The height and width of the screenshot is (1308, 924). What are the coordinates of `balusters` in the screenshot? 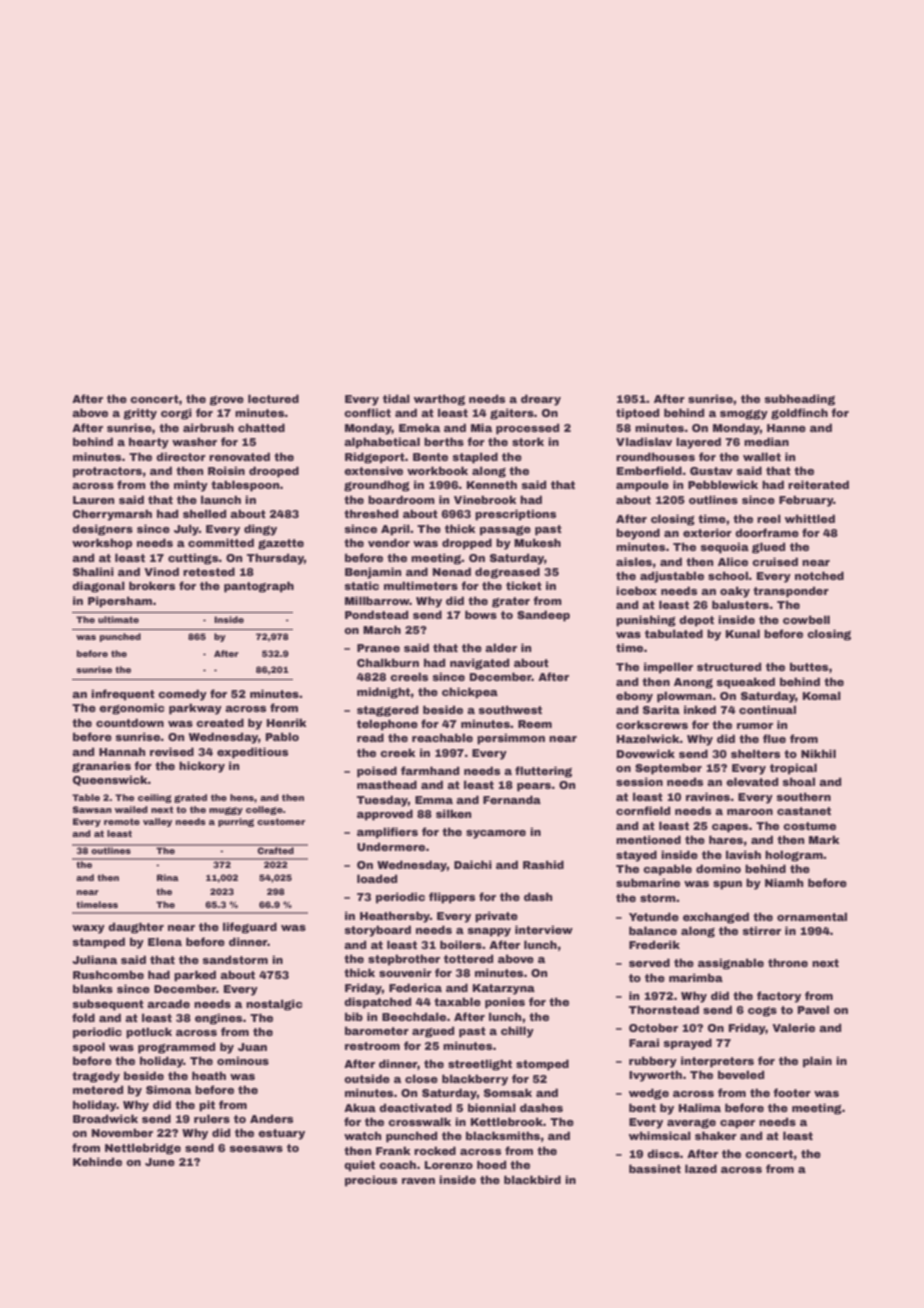 It's located at (740, 604).
